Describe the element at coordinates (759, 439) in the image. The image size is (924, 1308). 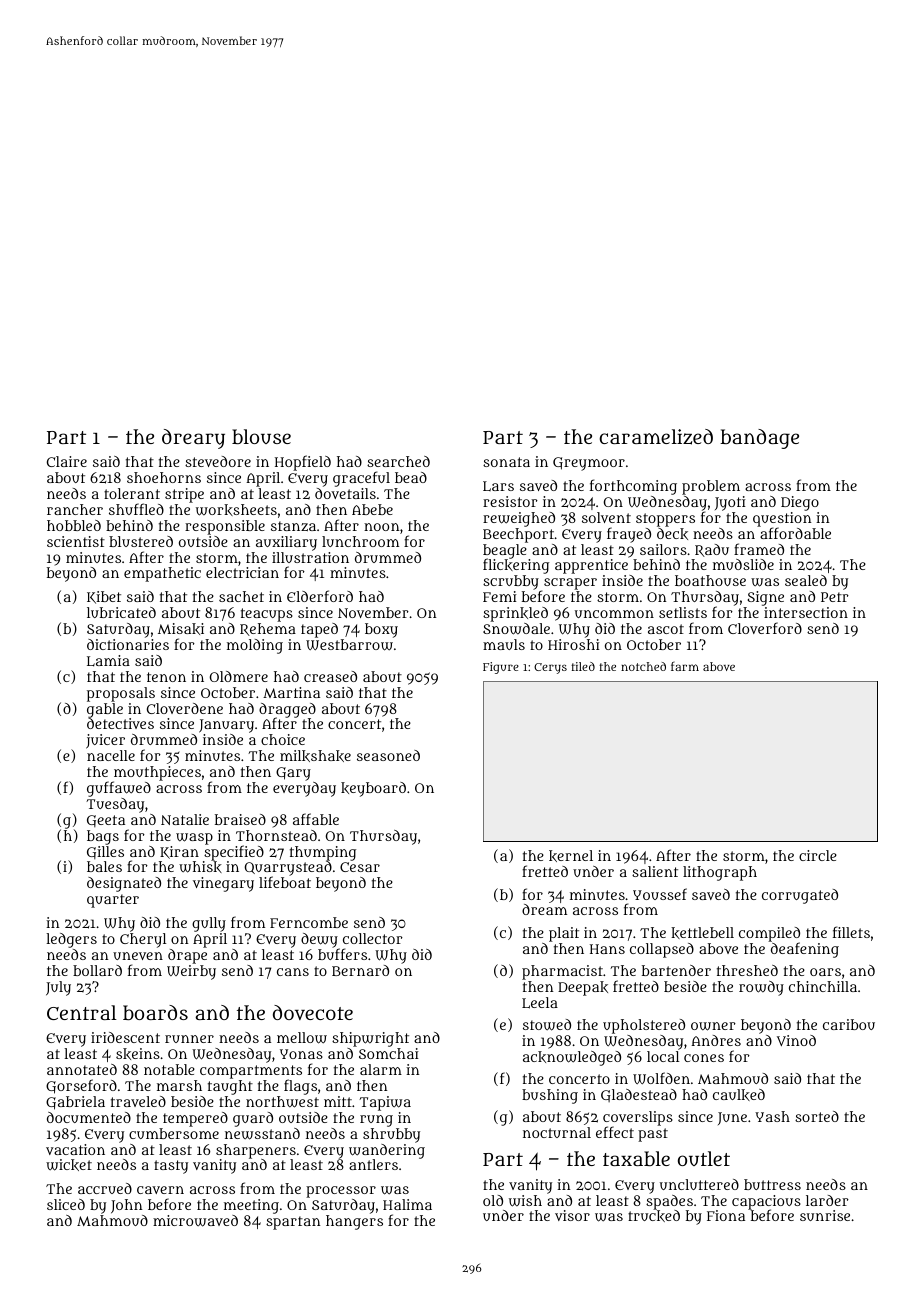
I see `bandage` at that location.
